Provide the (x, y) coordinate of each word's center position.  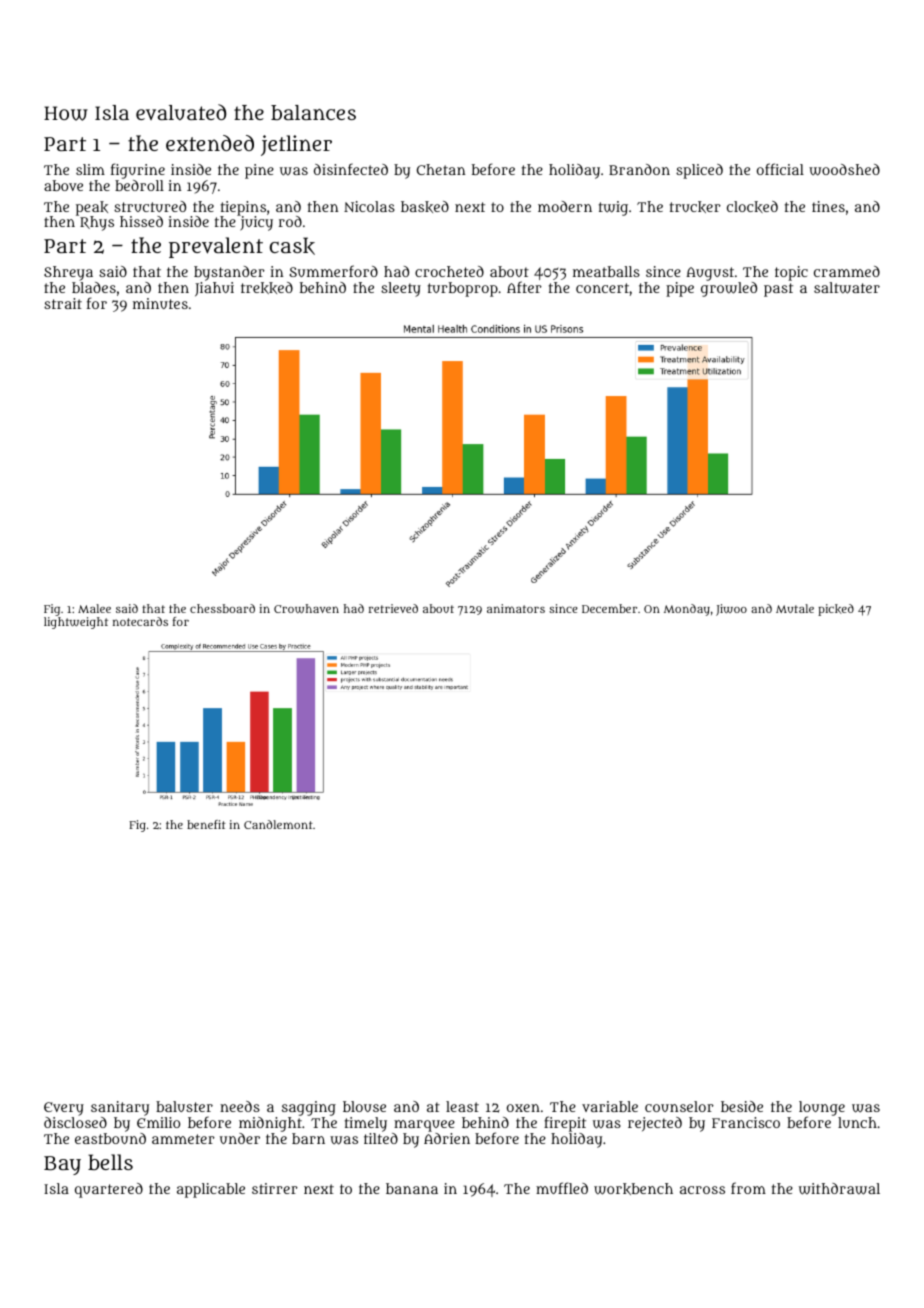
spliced (699, 171)
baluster (184, 1106)
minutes (160, 303)
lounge (822, 1109)
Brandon (639, 169)
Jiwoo (731, 610)
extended (210, 143)
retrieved (393, 608)
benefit (206, 824)
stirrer (275, 1188)
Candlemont (278, 824)
